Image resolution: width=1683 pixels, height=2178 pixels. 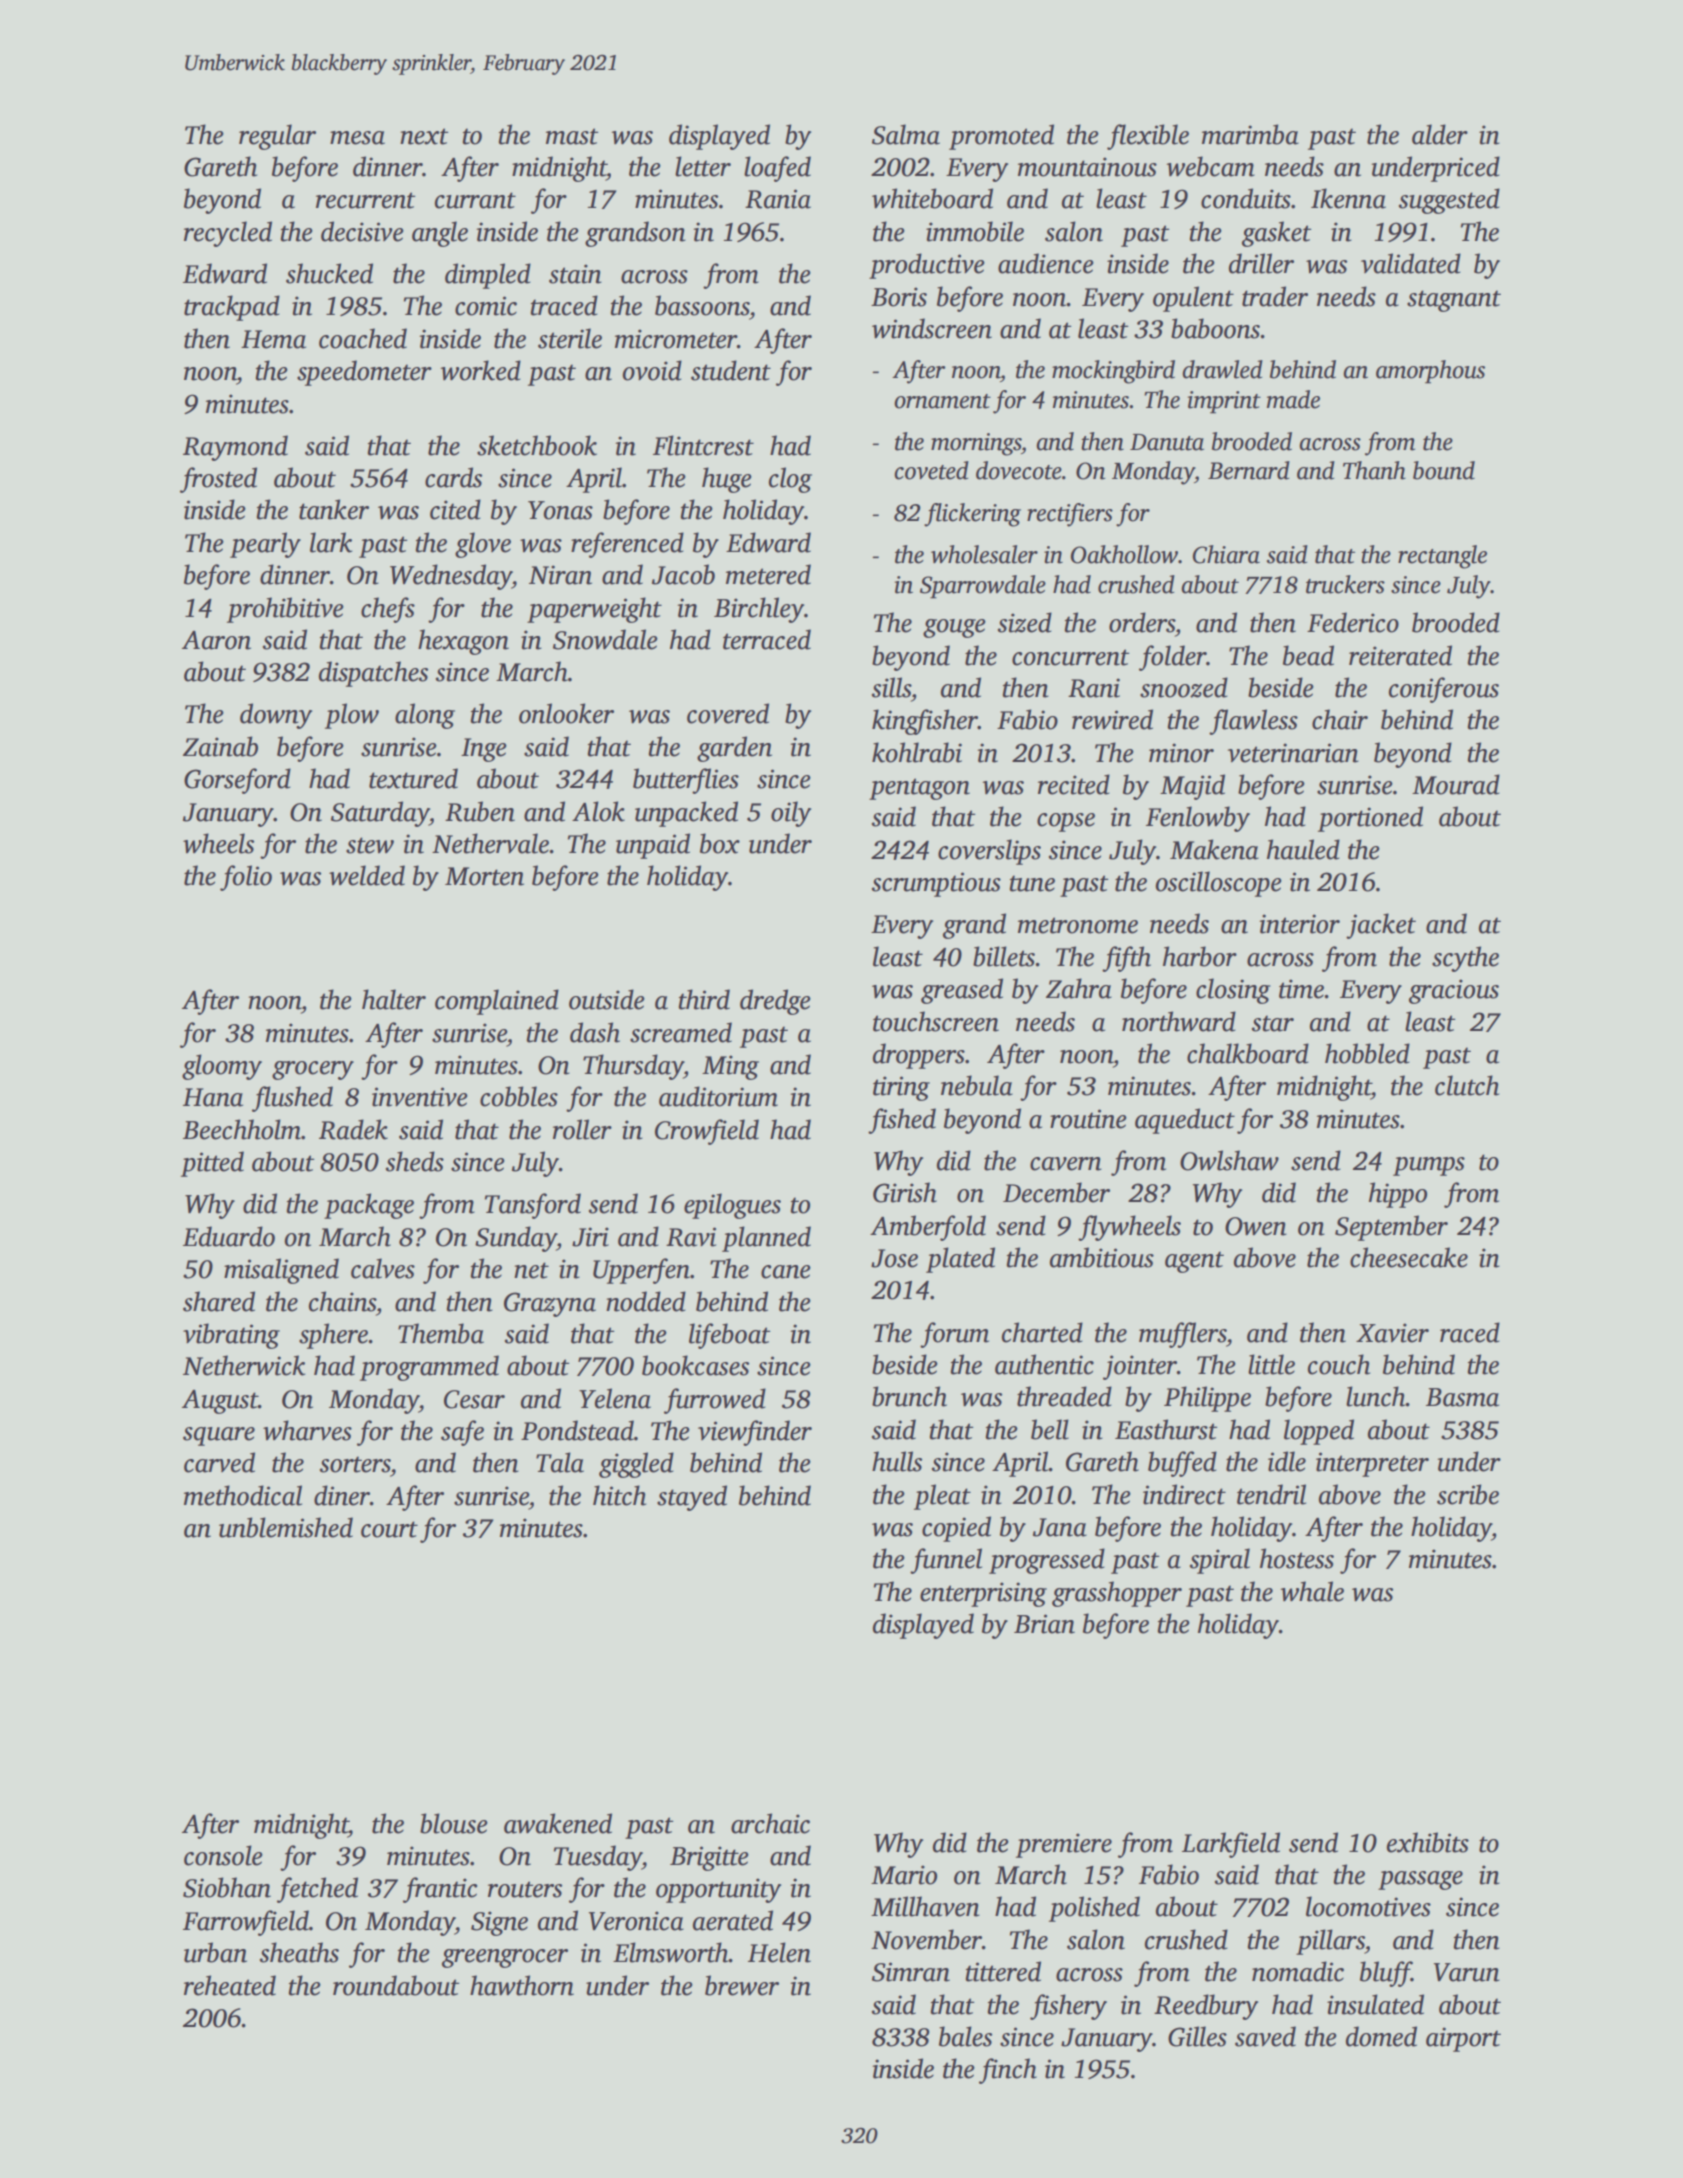 What do you see at coordinates (1348, 198) in the image?
I see `Ikenna` at bounding box center [1348, 198].
